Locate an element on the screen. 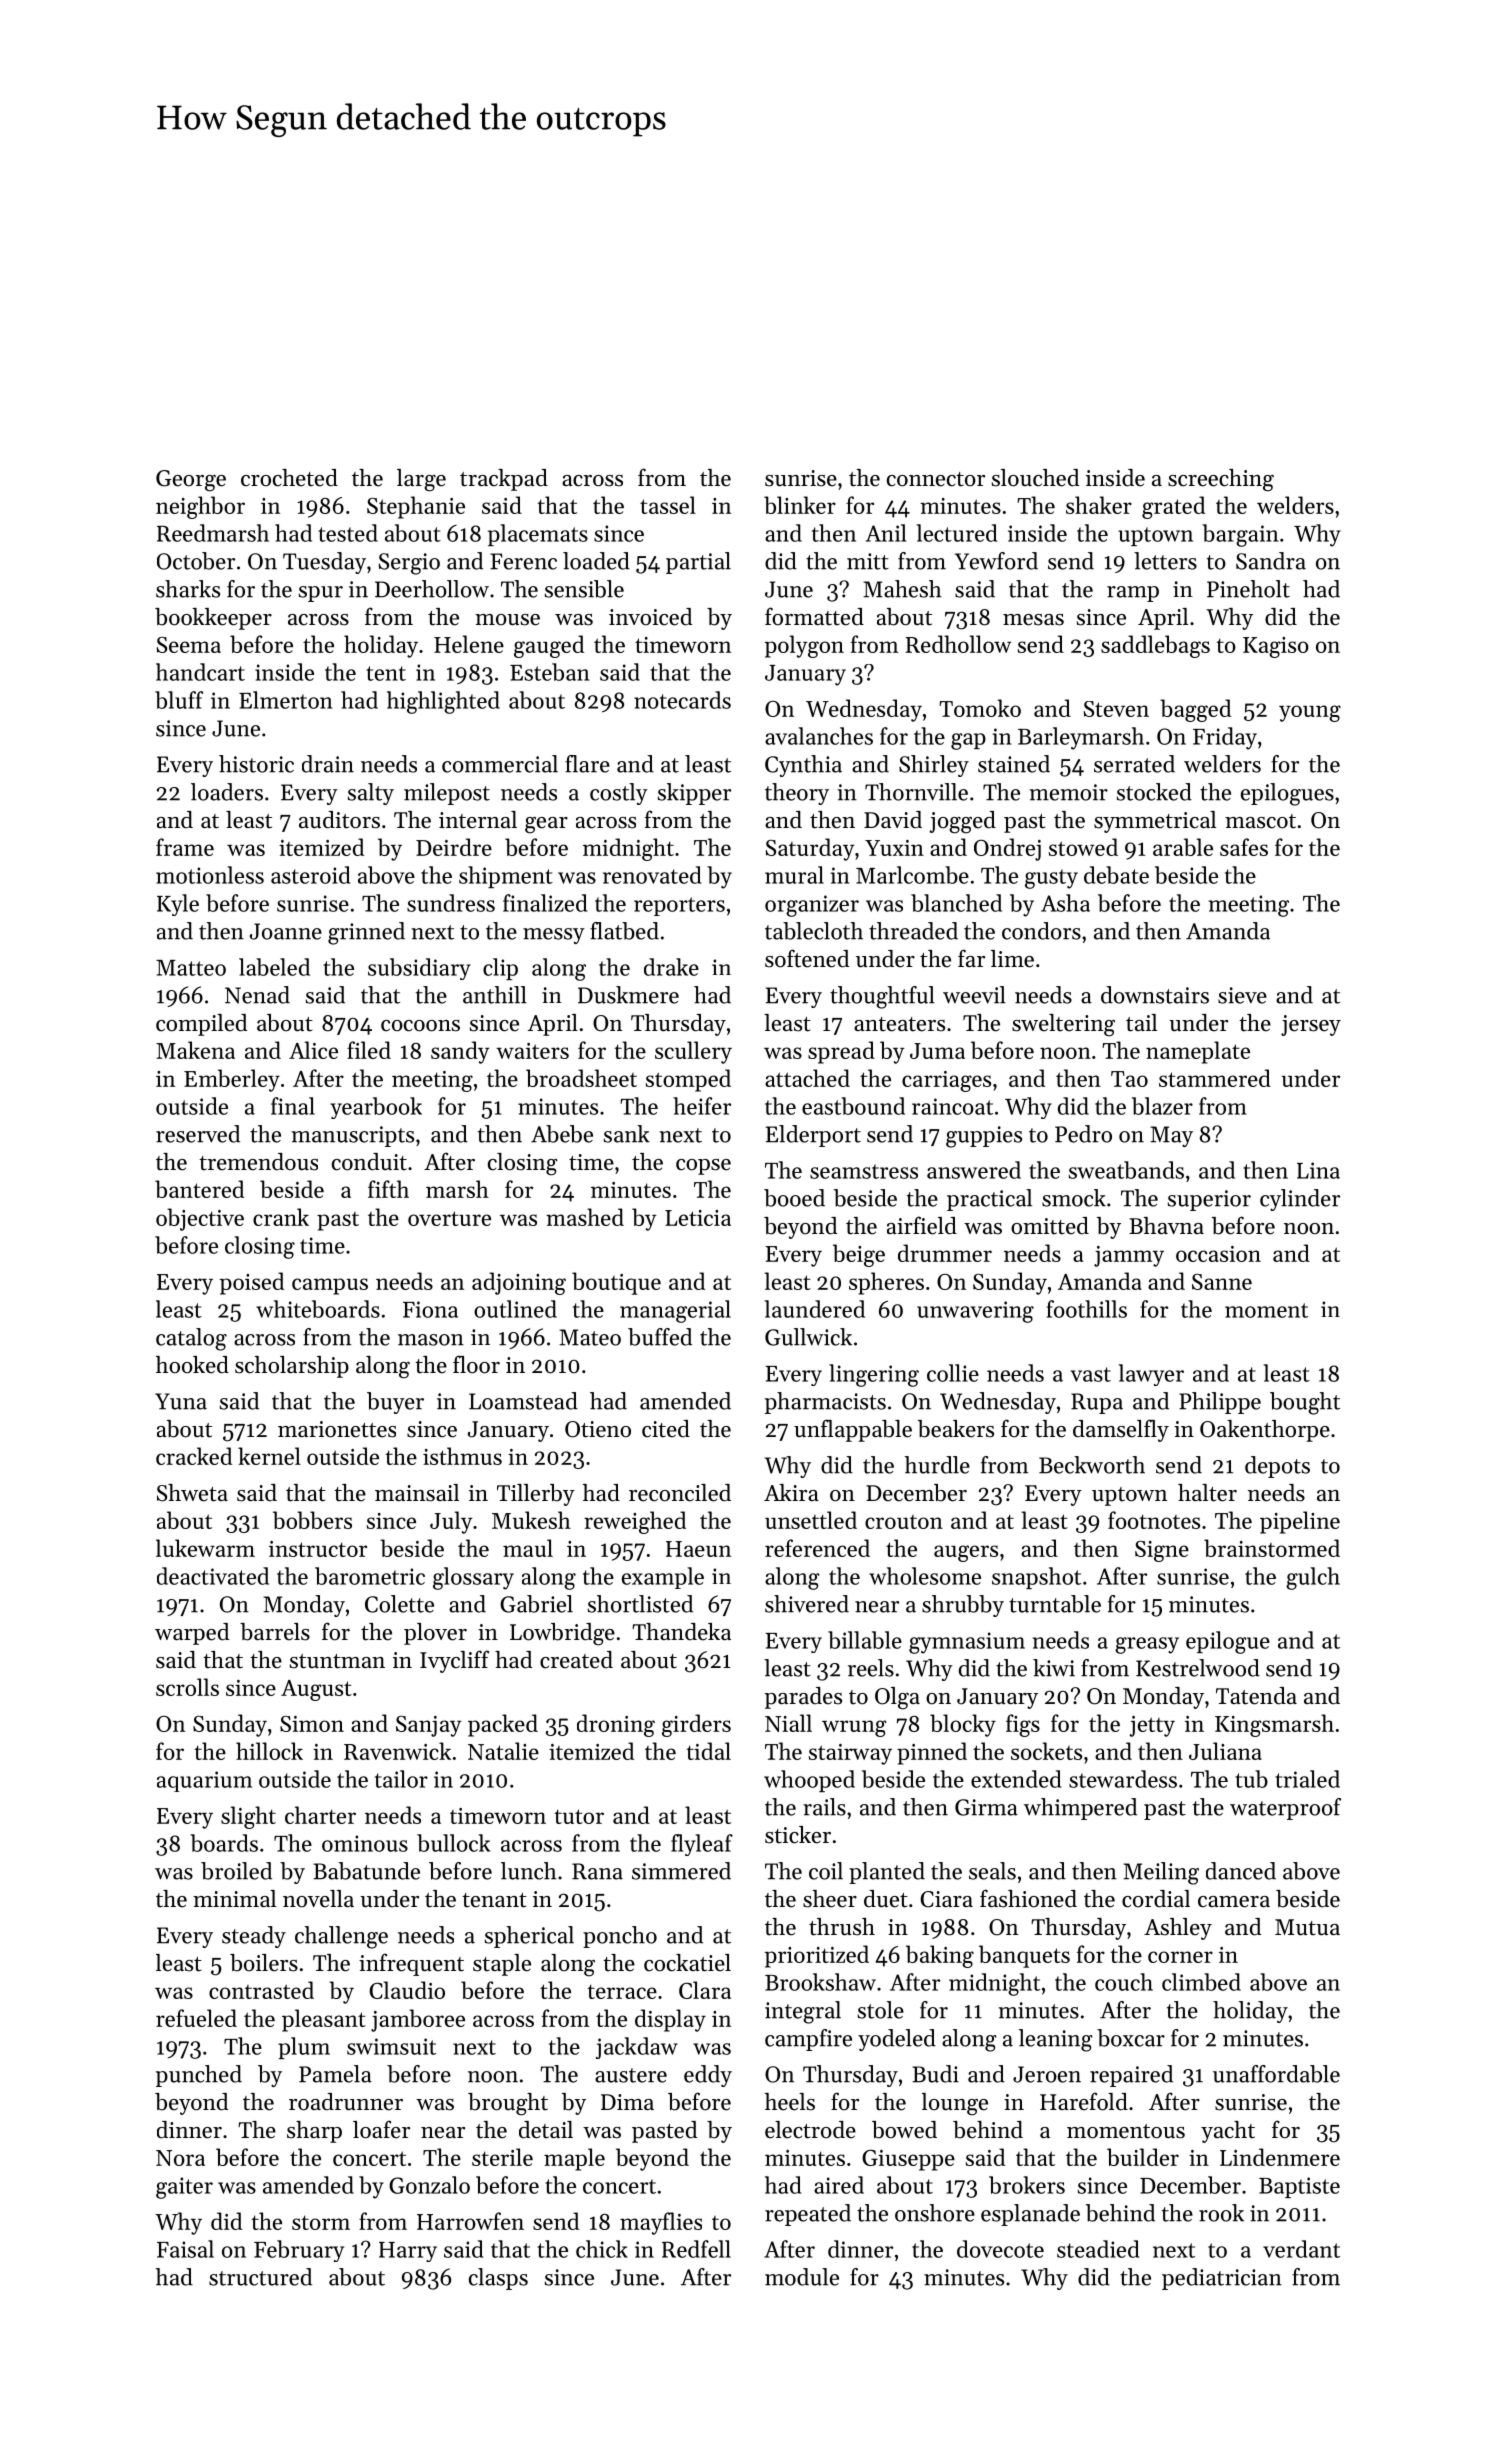  foothills is located at coordinates (1086, 1309).
